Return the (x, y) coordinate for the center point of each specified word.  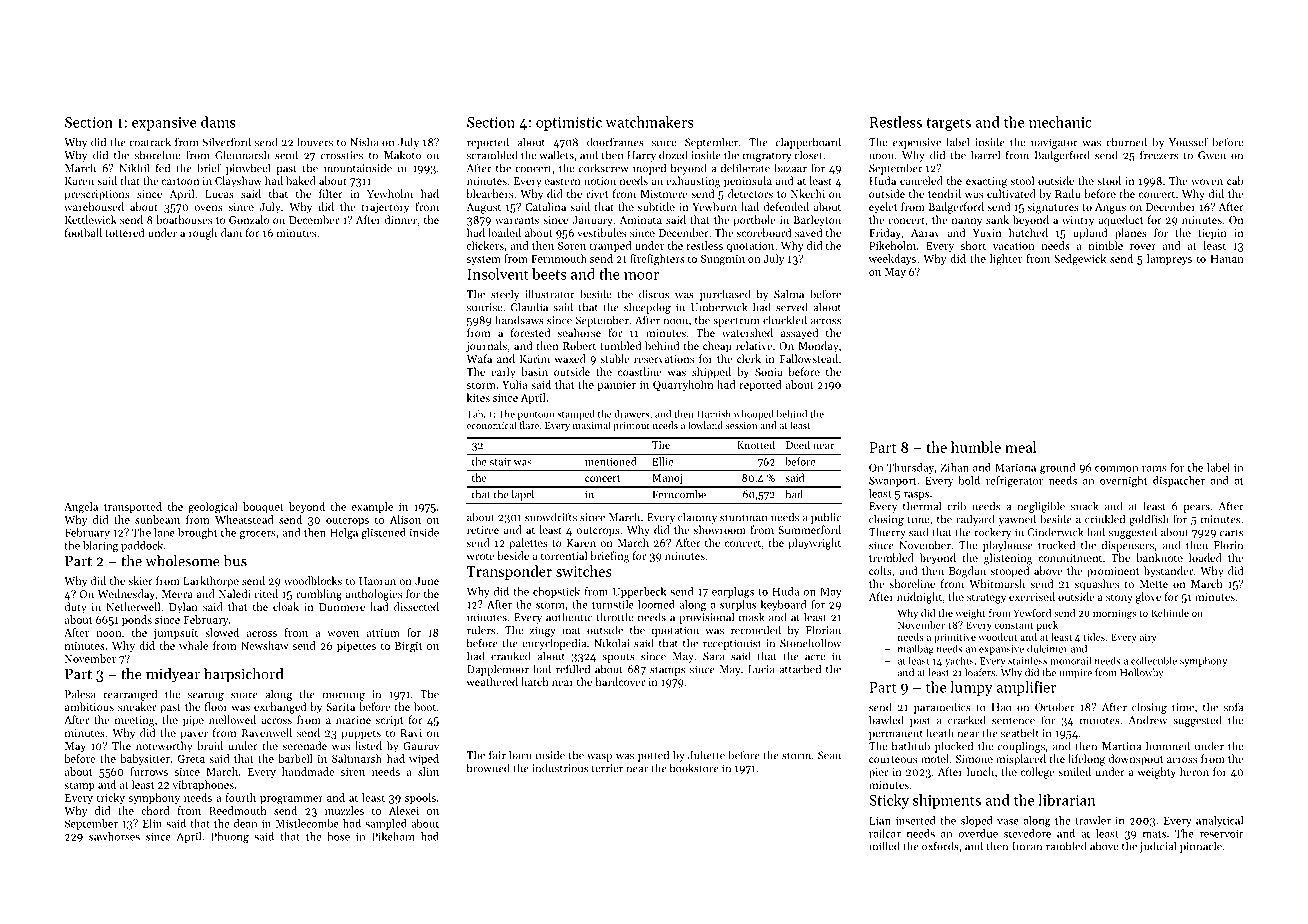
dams (218, 122)
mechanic (1060, 122)
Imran (1027, 846)
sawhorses (114, 836)
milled (884, 846)
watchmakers (649, 122)
